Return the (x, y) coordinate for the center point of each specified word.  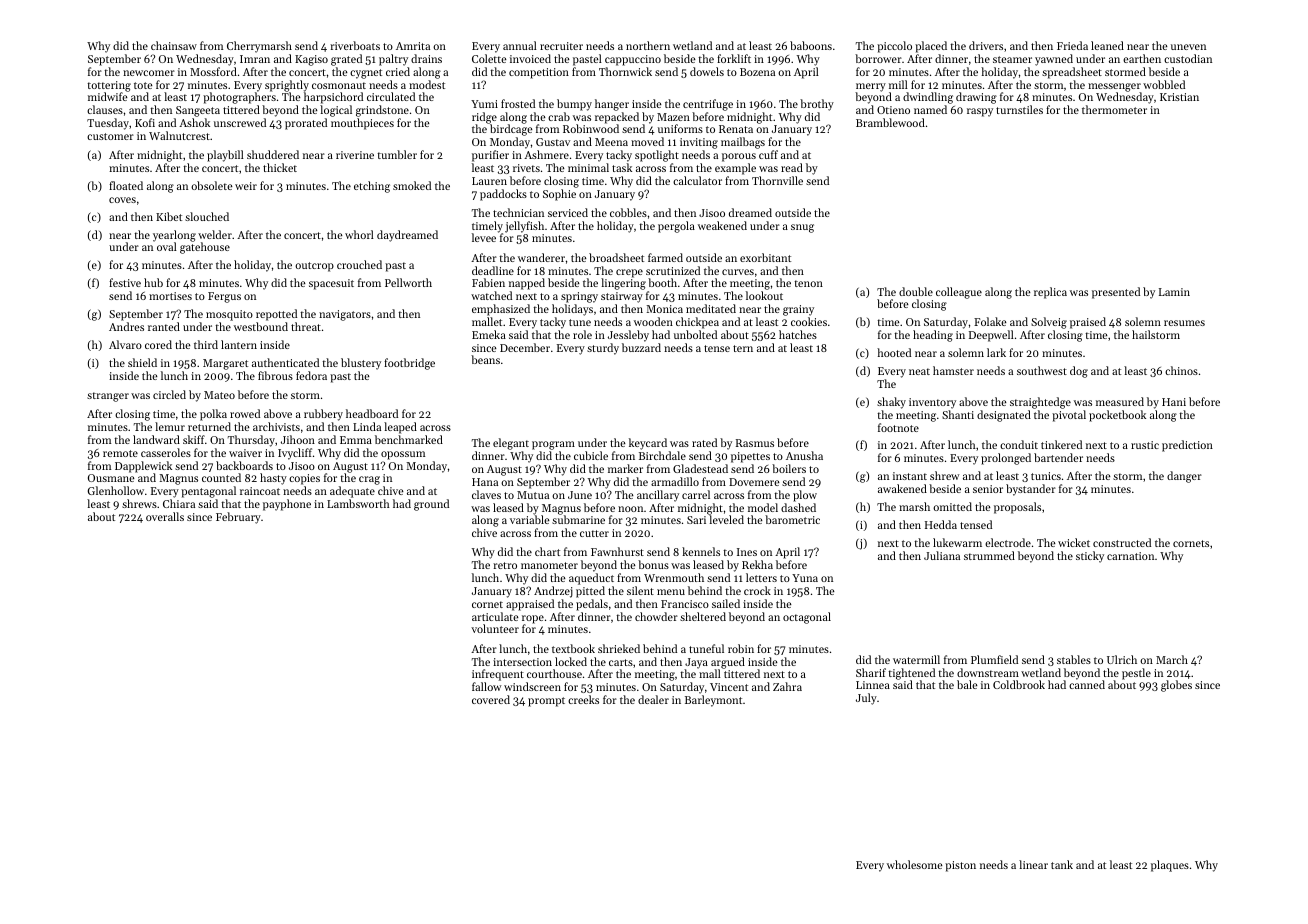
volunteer (495, 628)
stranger (108, 397)
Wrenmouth (674, 577)
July (866, 699)
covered (491, 699)
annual (520, 45)
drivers (986, 45)
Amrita (413, 46)
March (1172, 659)
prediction (1187, 446)
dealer (653, 699)
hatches (798, 334)
